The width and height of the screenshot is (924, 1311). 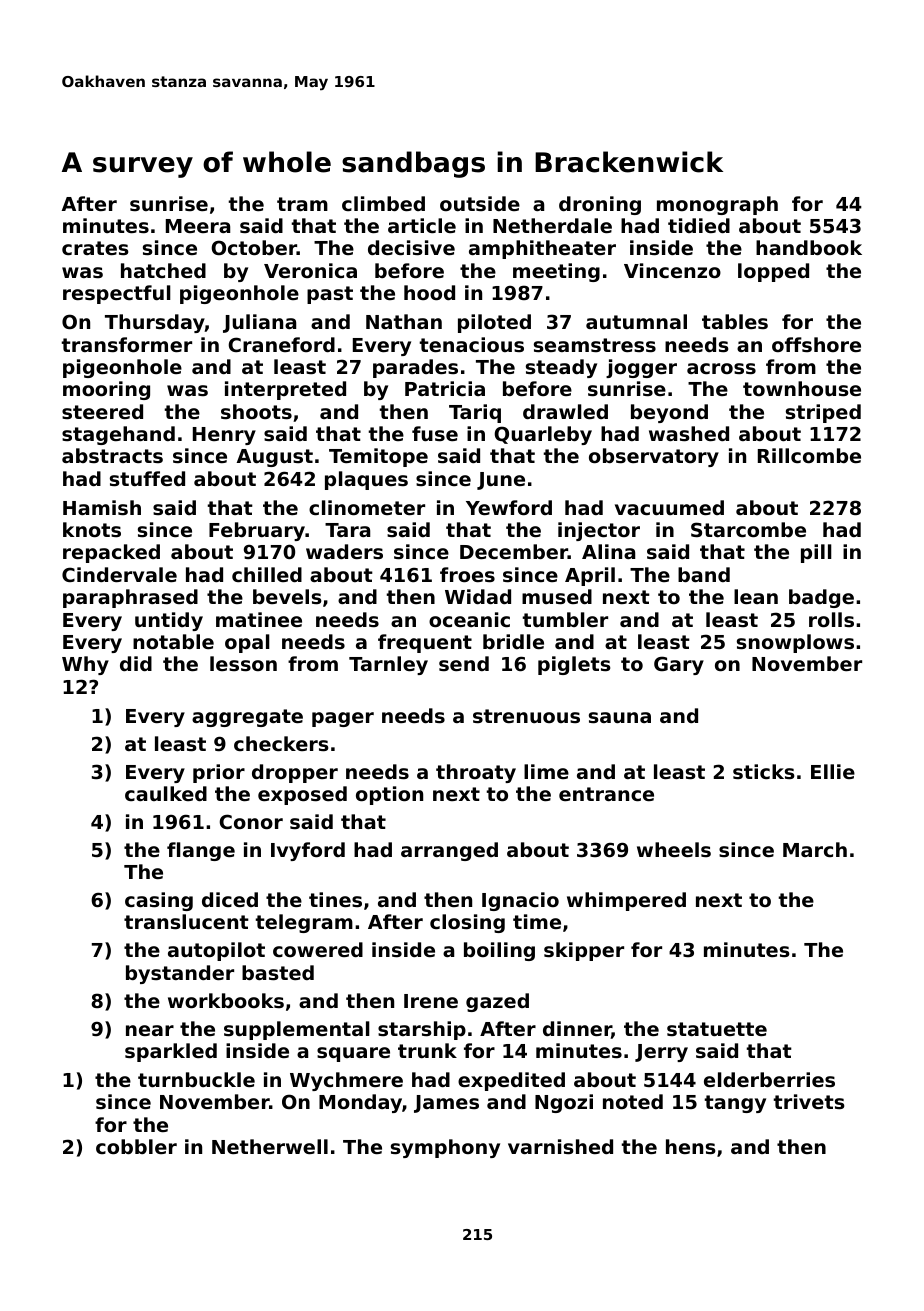 What do you see at coordinates (809, 455) in the screenshot?
I see `Rillcombe` at bounding box center [809, 455].
